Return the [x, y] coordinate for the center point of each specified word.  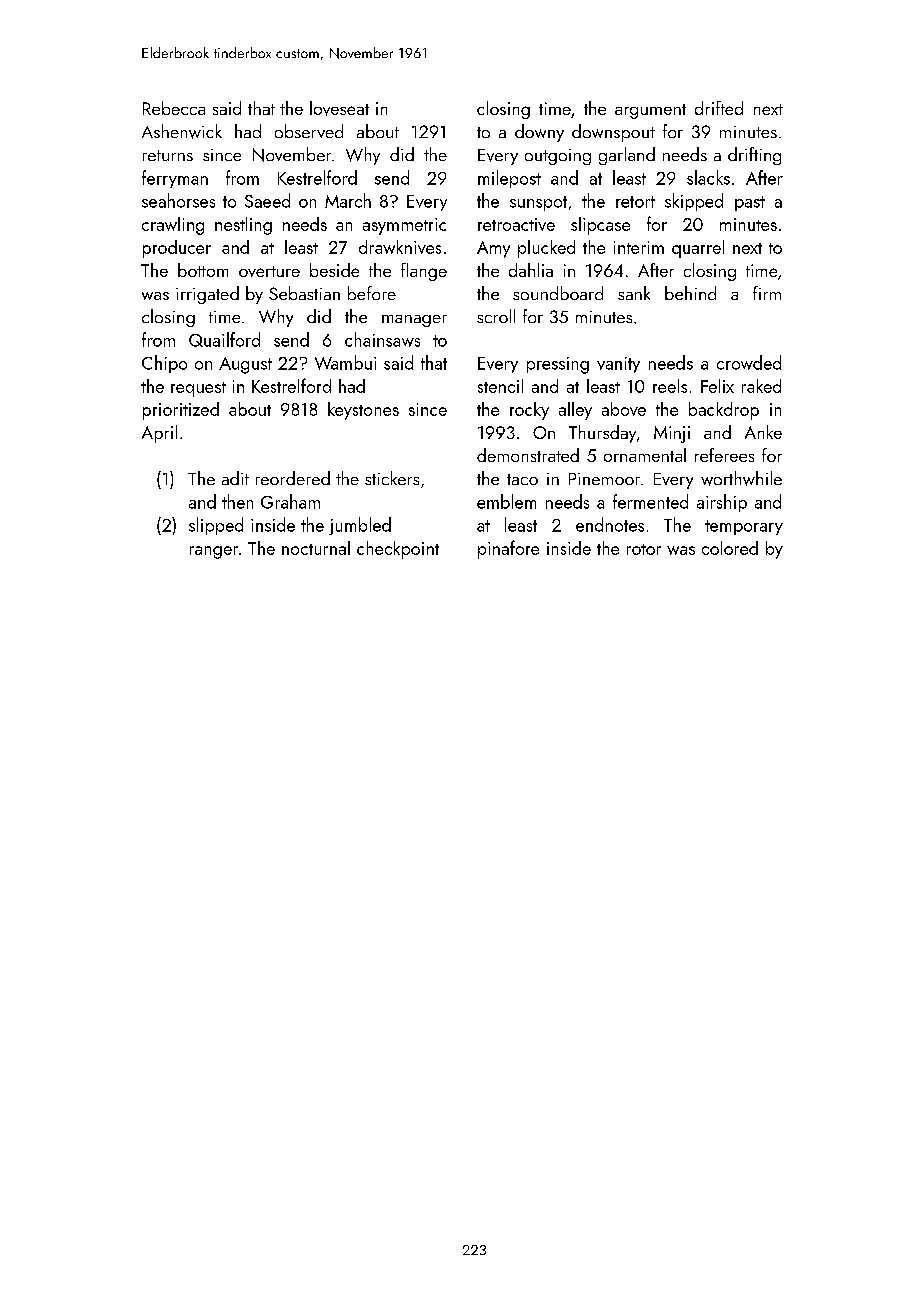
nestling [243, 226]
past [750, 203]
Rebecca [174, 108]
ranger [214, 552]
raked [761, 386]
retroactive [516, 224]
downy [539, 133]
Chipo [164, 364]
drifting [754, 156]
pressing [558, 365]
